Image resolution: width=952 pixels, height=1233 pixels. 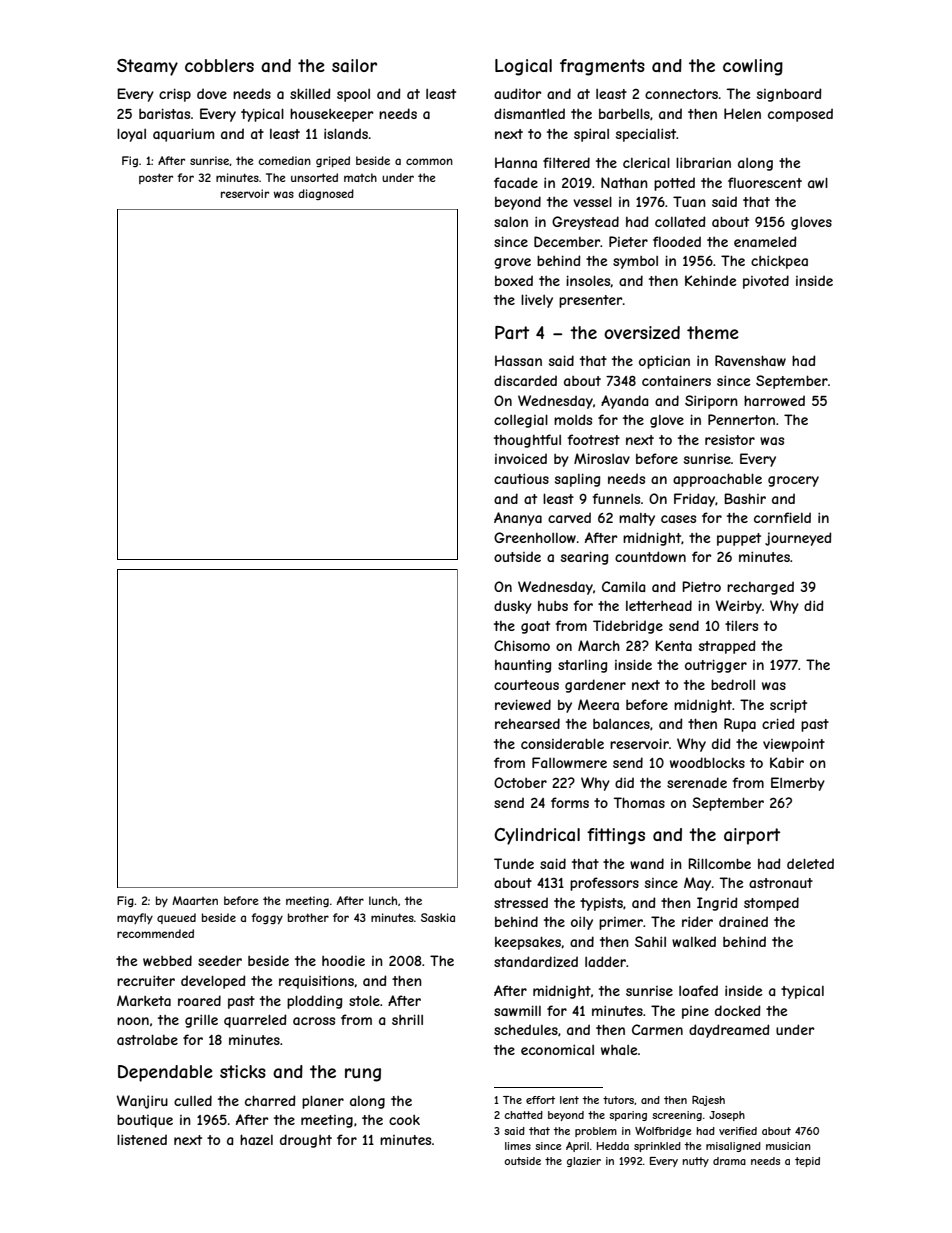 I want to click on grove, so click(x=512, y=263).
